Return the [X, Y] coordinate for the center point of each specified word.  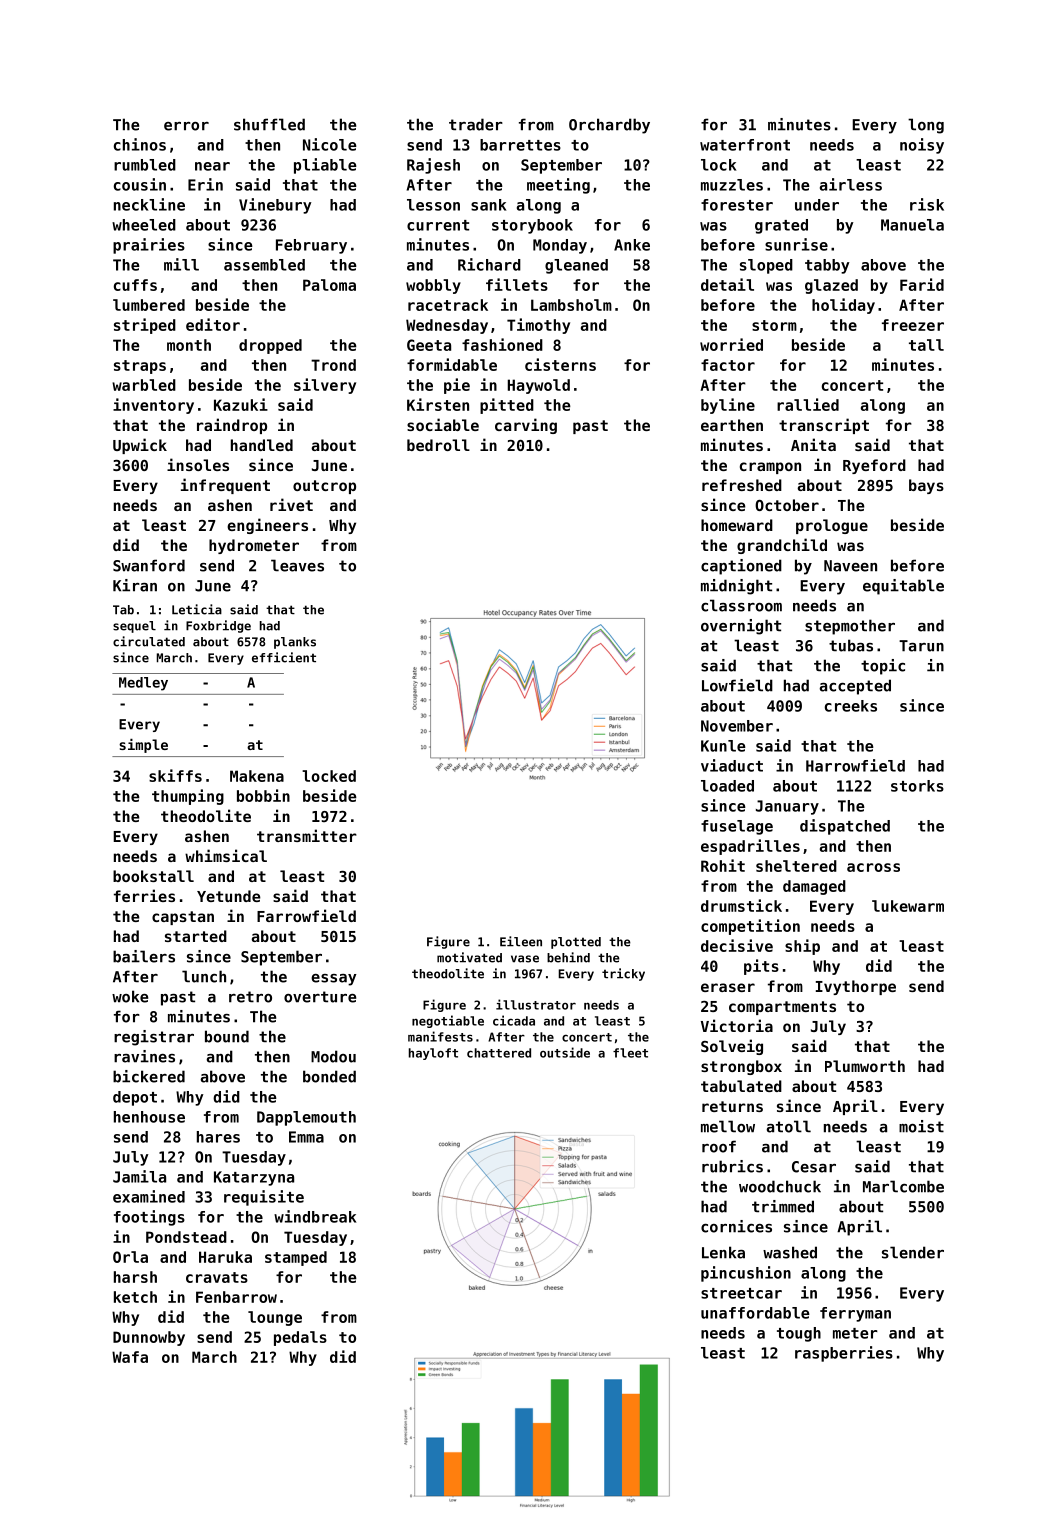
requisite [264, 1198]
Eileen [521, 941]
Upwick [140, 446]
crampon [770, 468]
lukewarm [908, 906]
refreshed [742, 485]
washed [790, 1252]
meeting [558, 186]
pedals [300, 1338]
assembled [264, 265]
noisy [922, 146]
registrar [154, 1038]
